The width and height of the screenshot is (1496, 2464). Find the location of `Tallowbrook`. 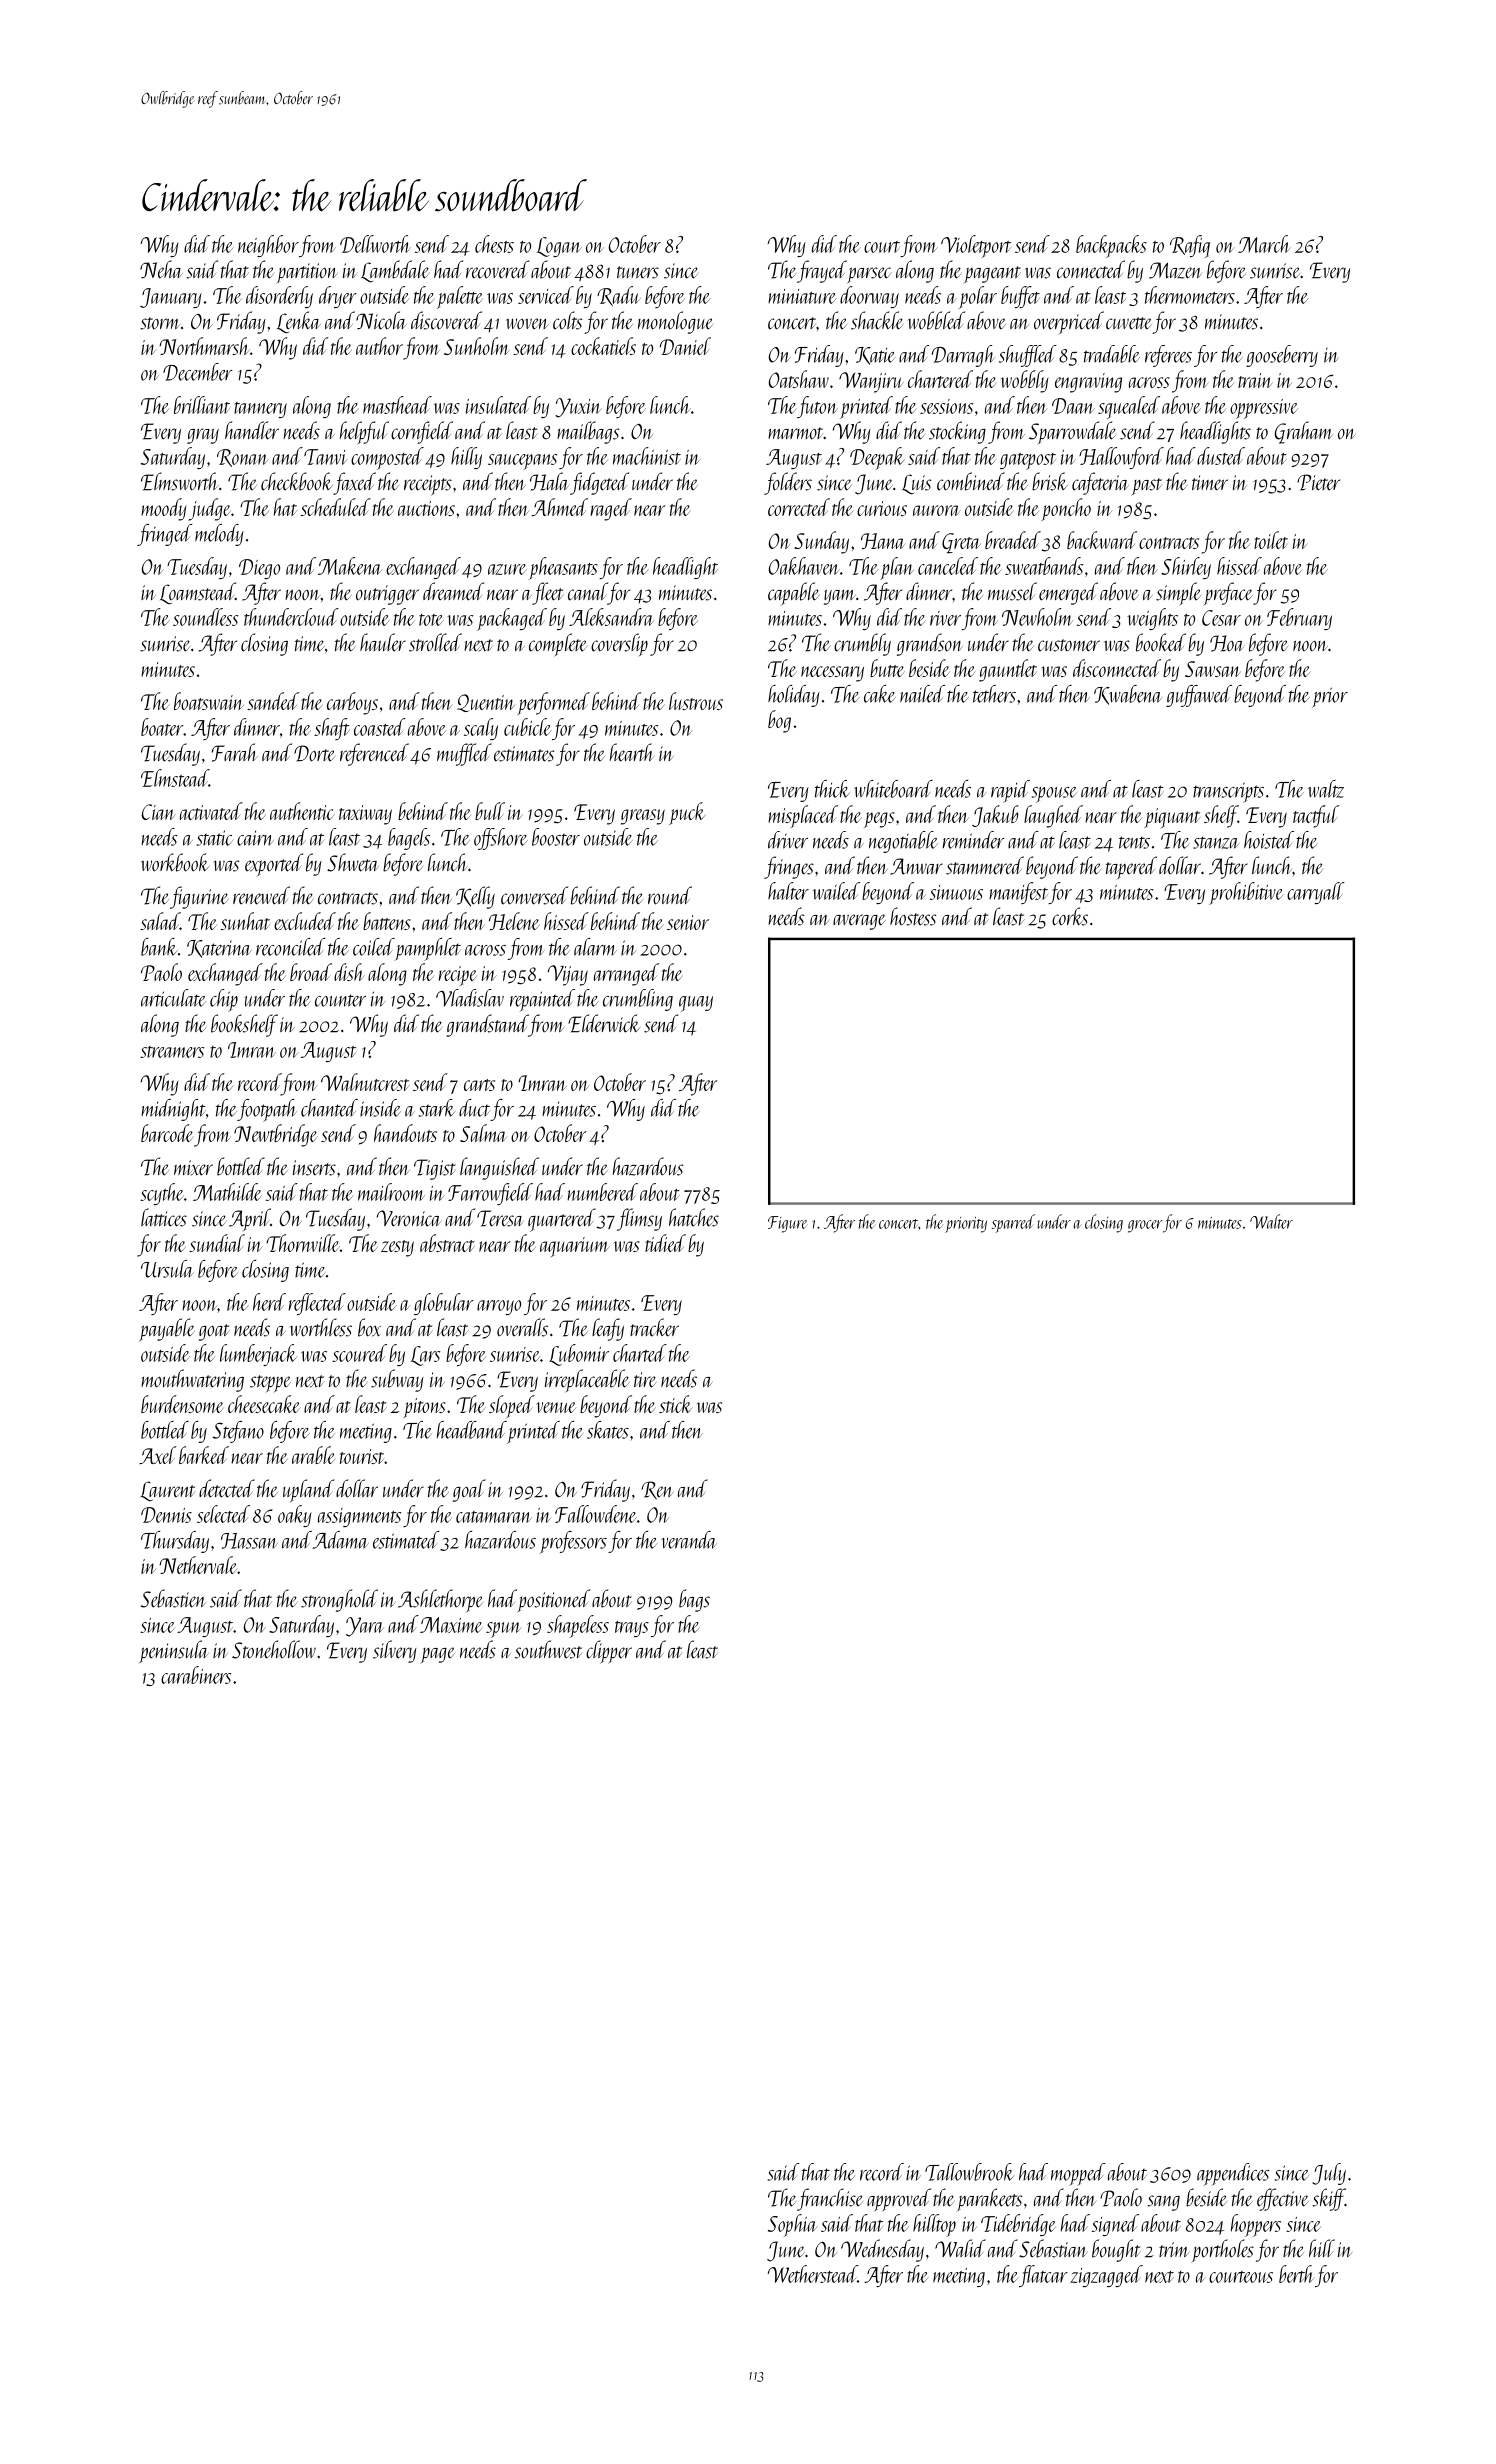

Tallowbrook is located at coordinates (969, 2172).
